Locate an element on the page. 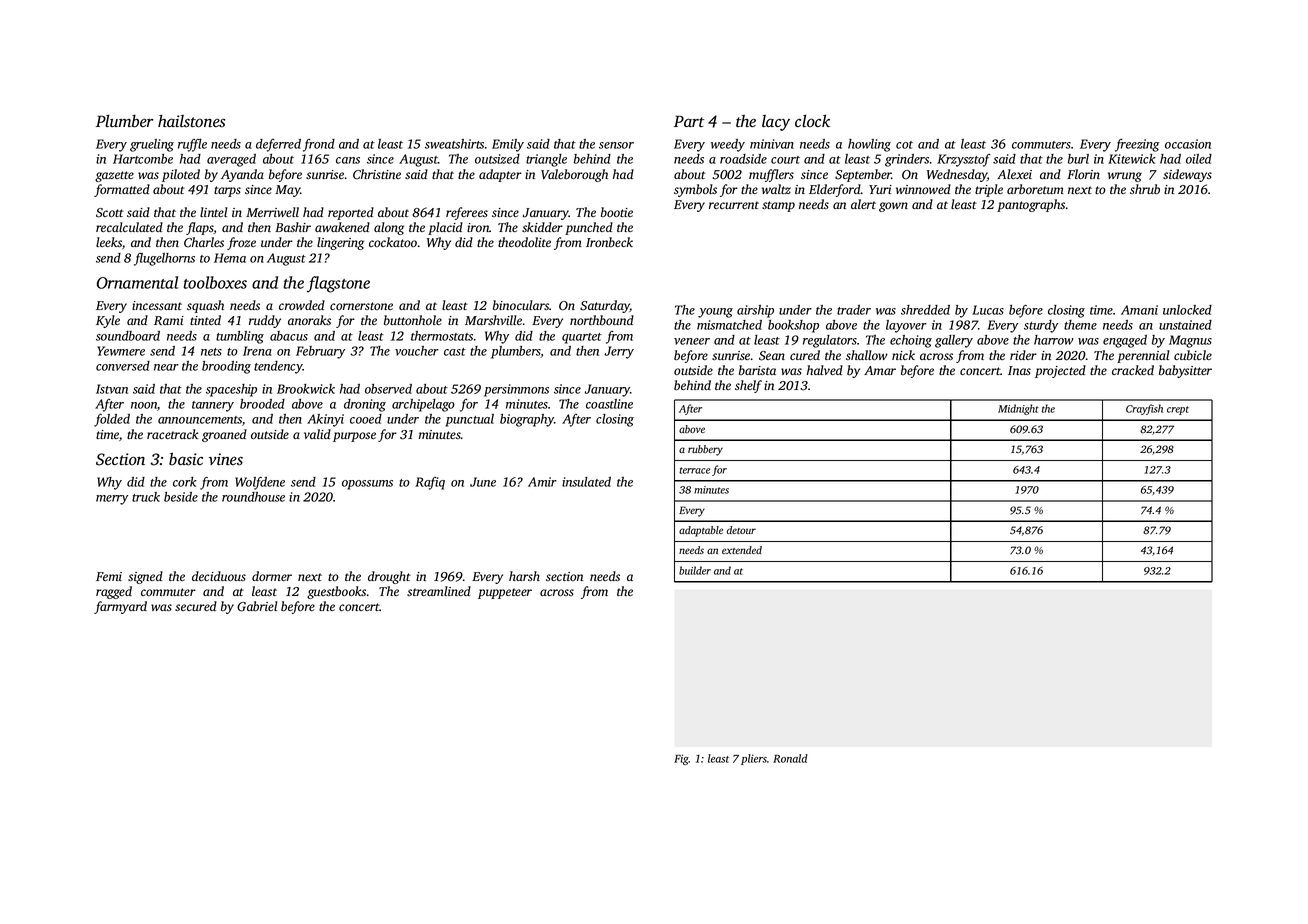  pliers is located at coordinates (754, 759).
